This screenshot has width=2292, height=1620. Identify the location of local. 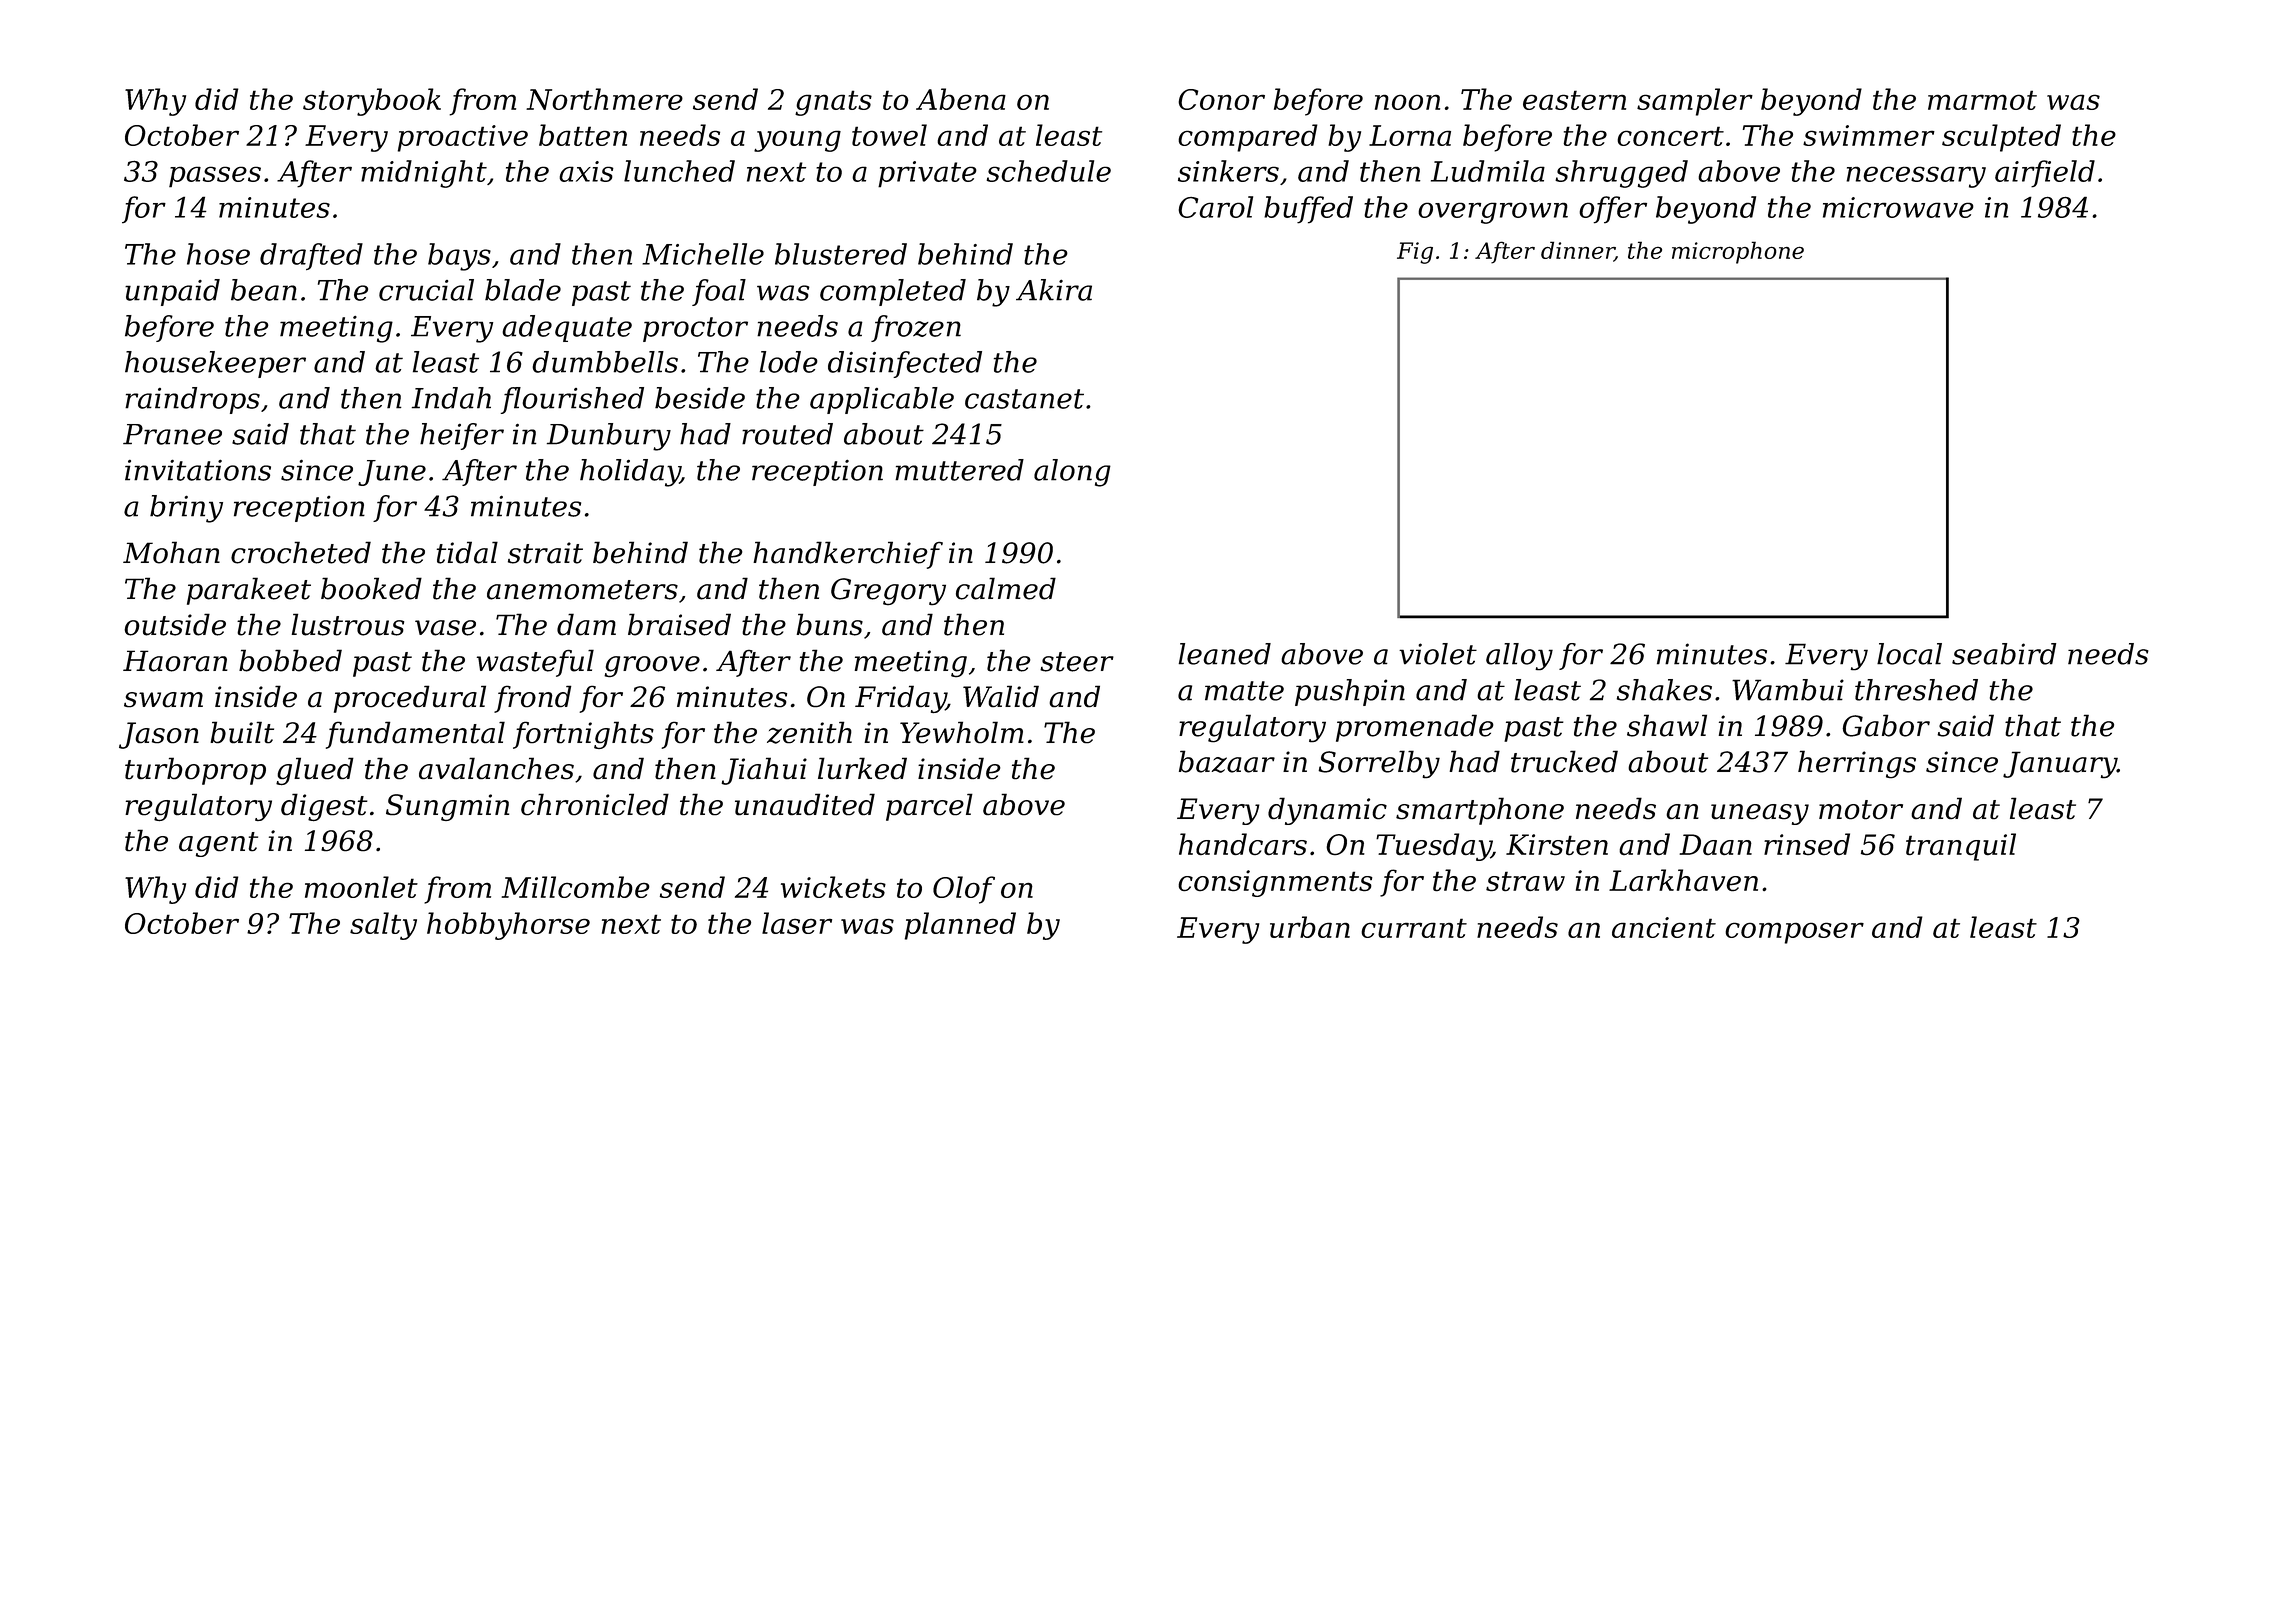
(1909, 654).
